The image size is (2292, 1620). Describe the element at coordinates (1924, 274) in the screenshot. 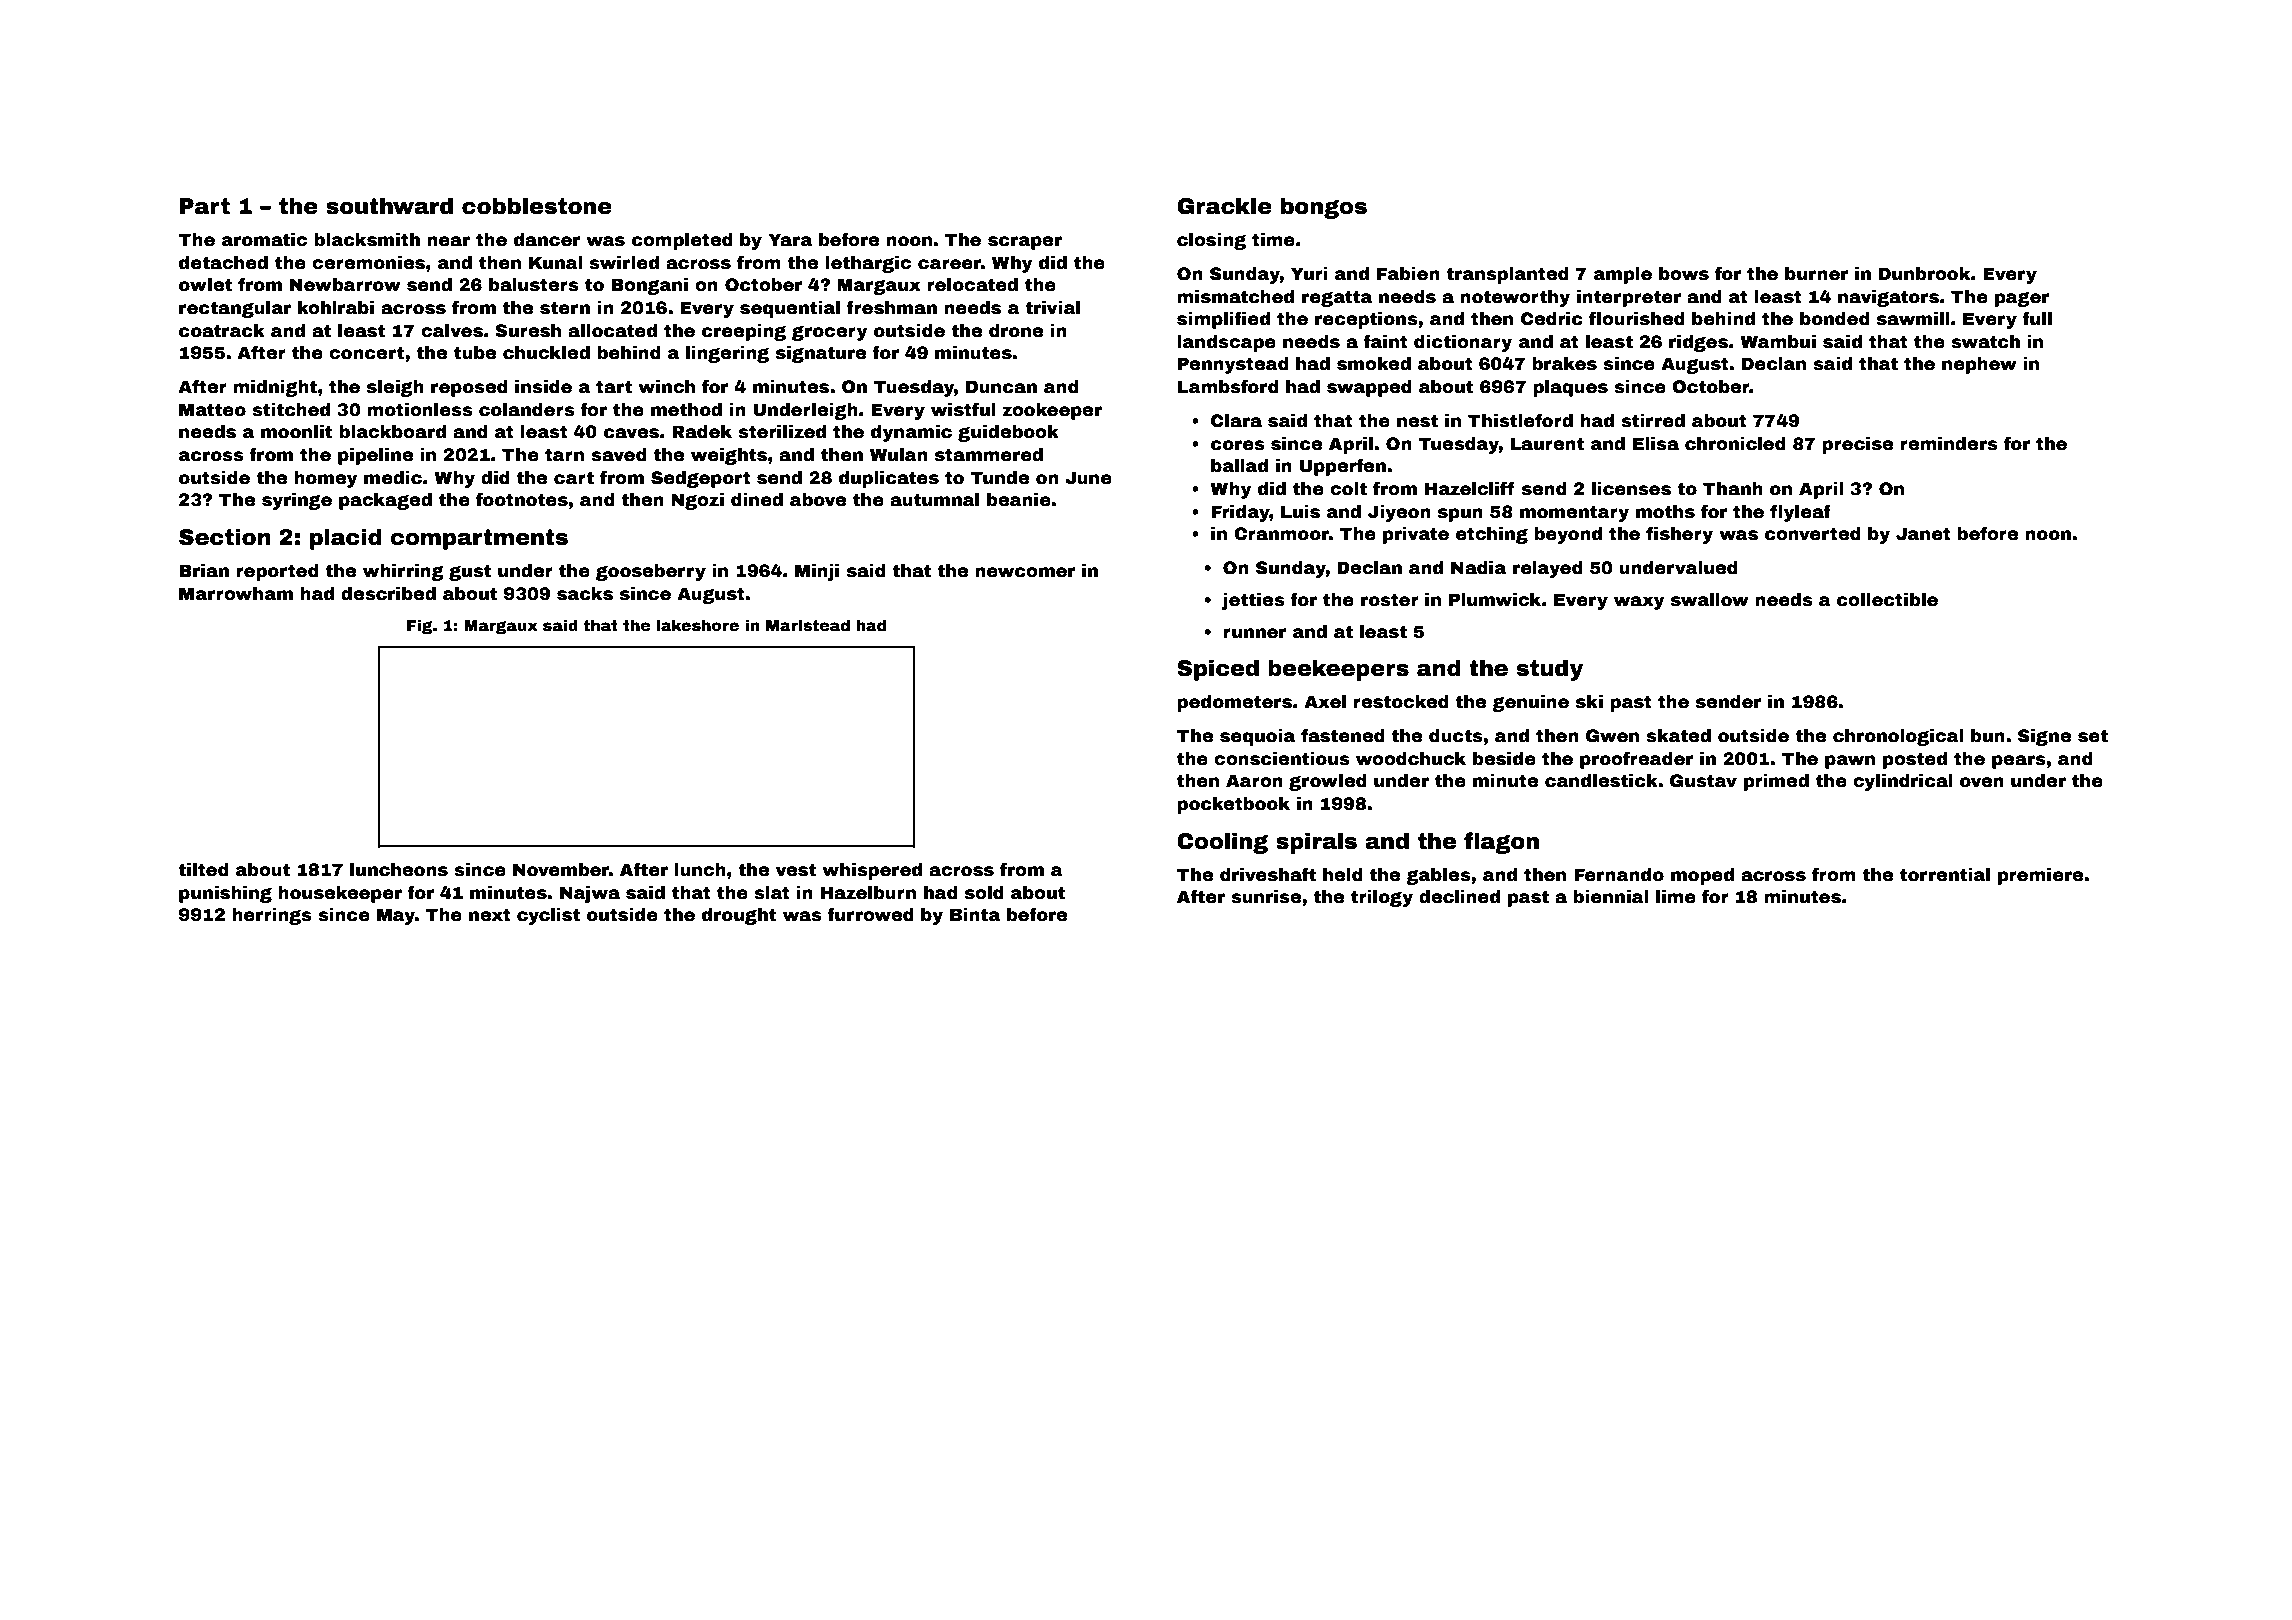

I see `Dunbrook` at that location.
